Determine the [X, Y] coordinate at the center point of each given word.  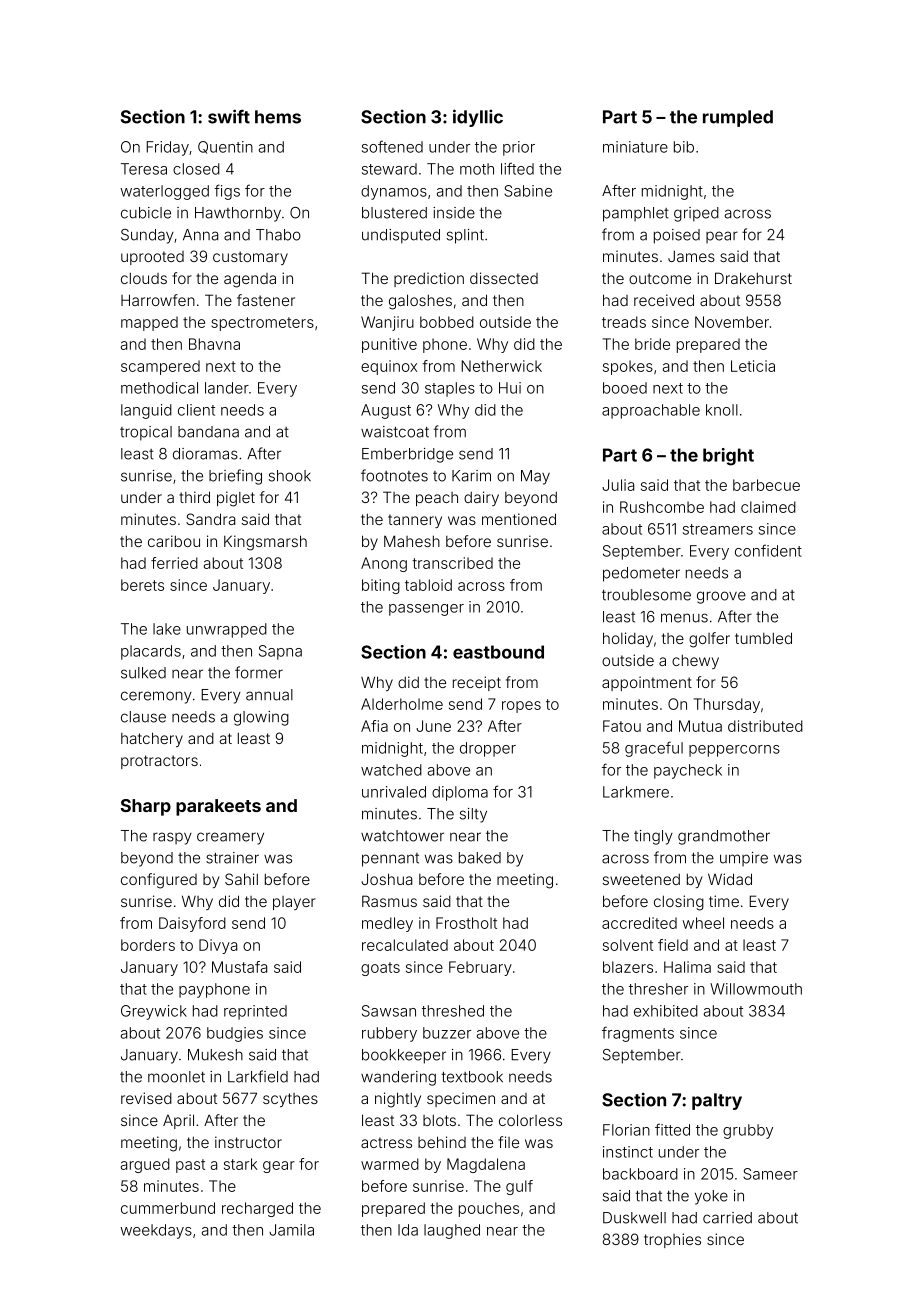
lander [227, 388]
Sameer [770, 1174]
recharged [257, 1209]
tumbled [763, 638]
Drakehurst [753, 278]
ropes [521, 707]
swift [229, 116]
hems [278, 117]
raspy [172, 838]
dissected [504, 278]
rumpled [738, 118]
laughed [452, 1231]
